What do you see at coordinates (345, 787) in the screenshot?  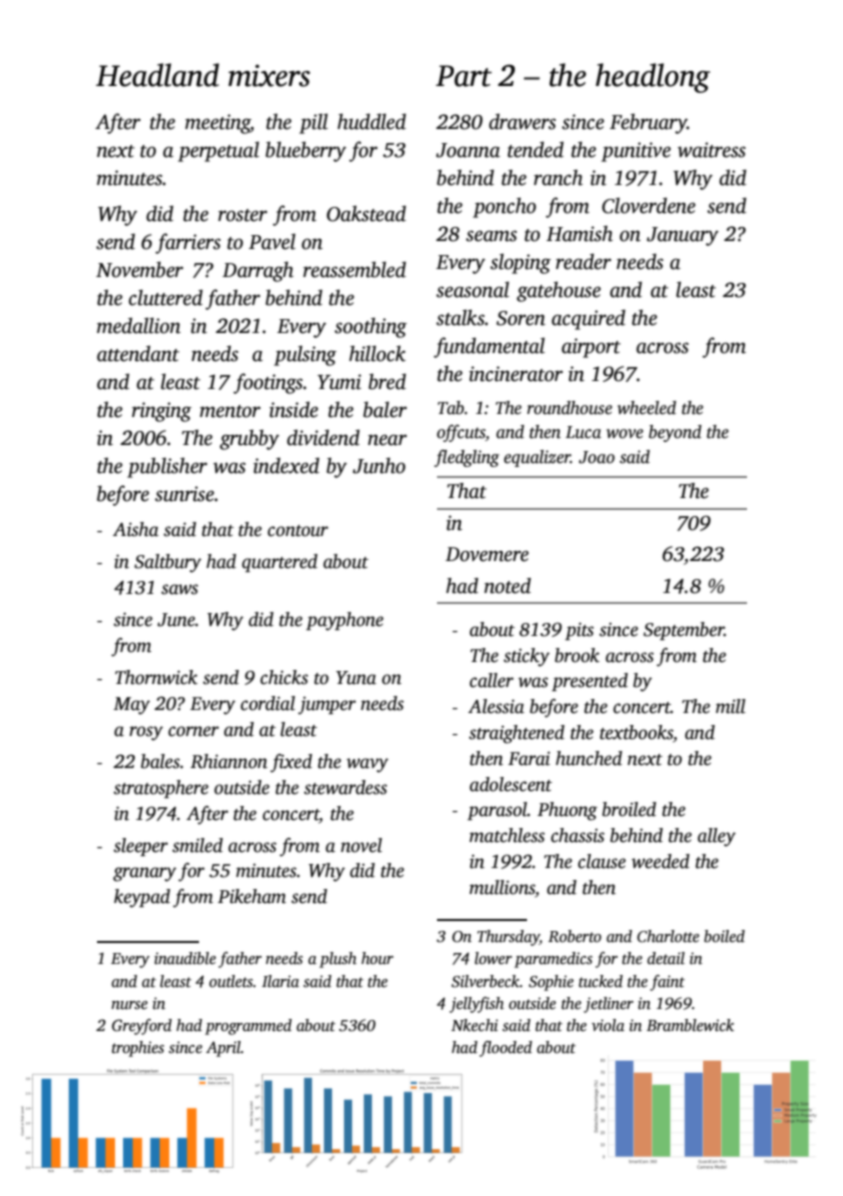 I see `stewardess` at bounding box center [345, 787].
